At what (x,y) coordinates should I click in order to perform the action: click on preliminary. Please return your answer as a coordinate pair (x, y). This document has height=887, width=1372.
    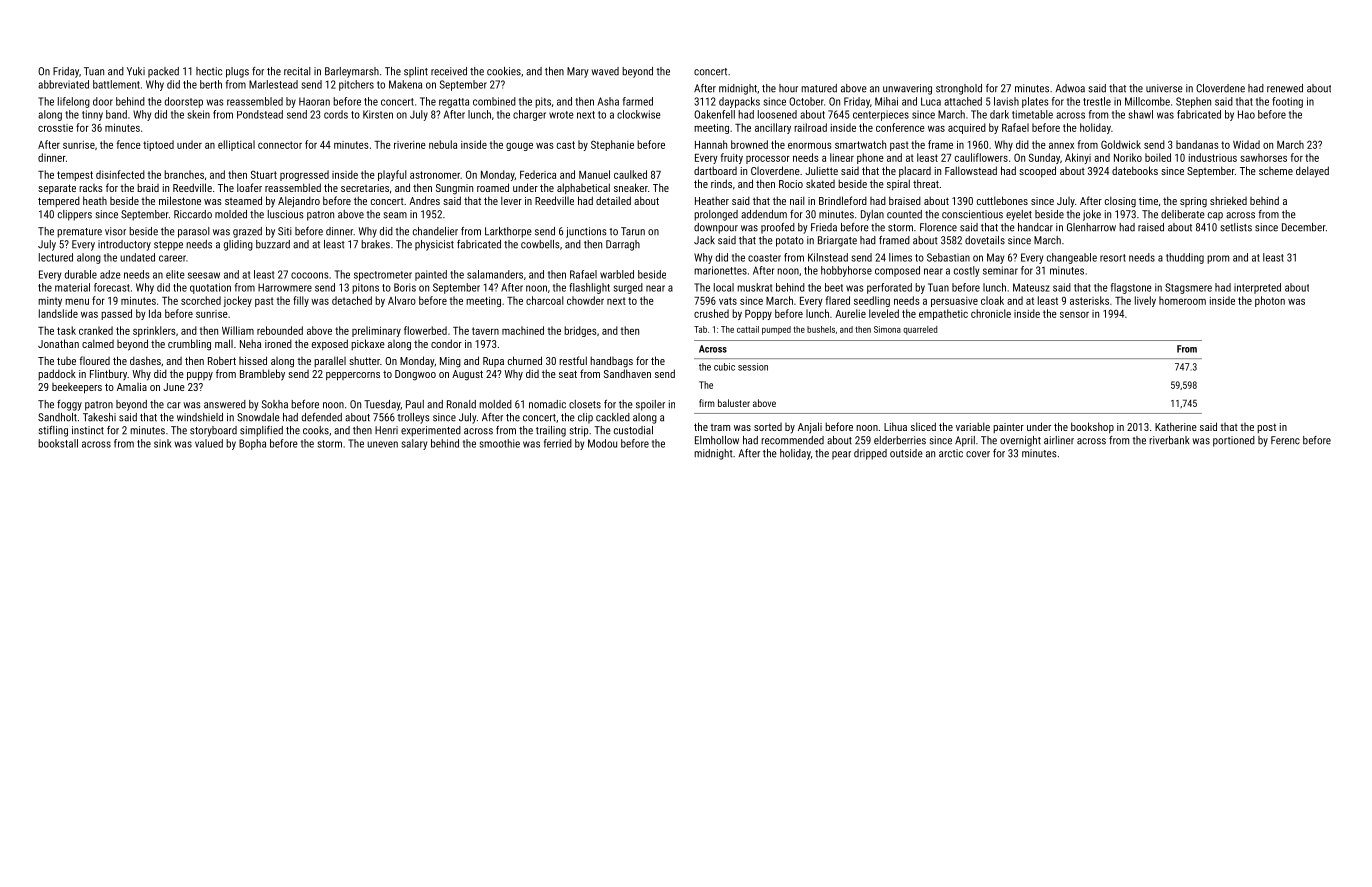
    Looking at the image, I should click on (376, 331).
